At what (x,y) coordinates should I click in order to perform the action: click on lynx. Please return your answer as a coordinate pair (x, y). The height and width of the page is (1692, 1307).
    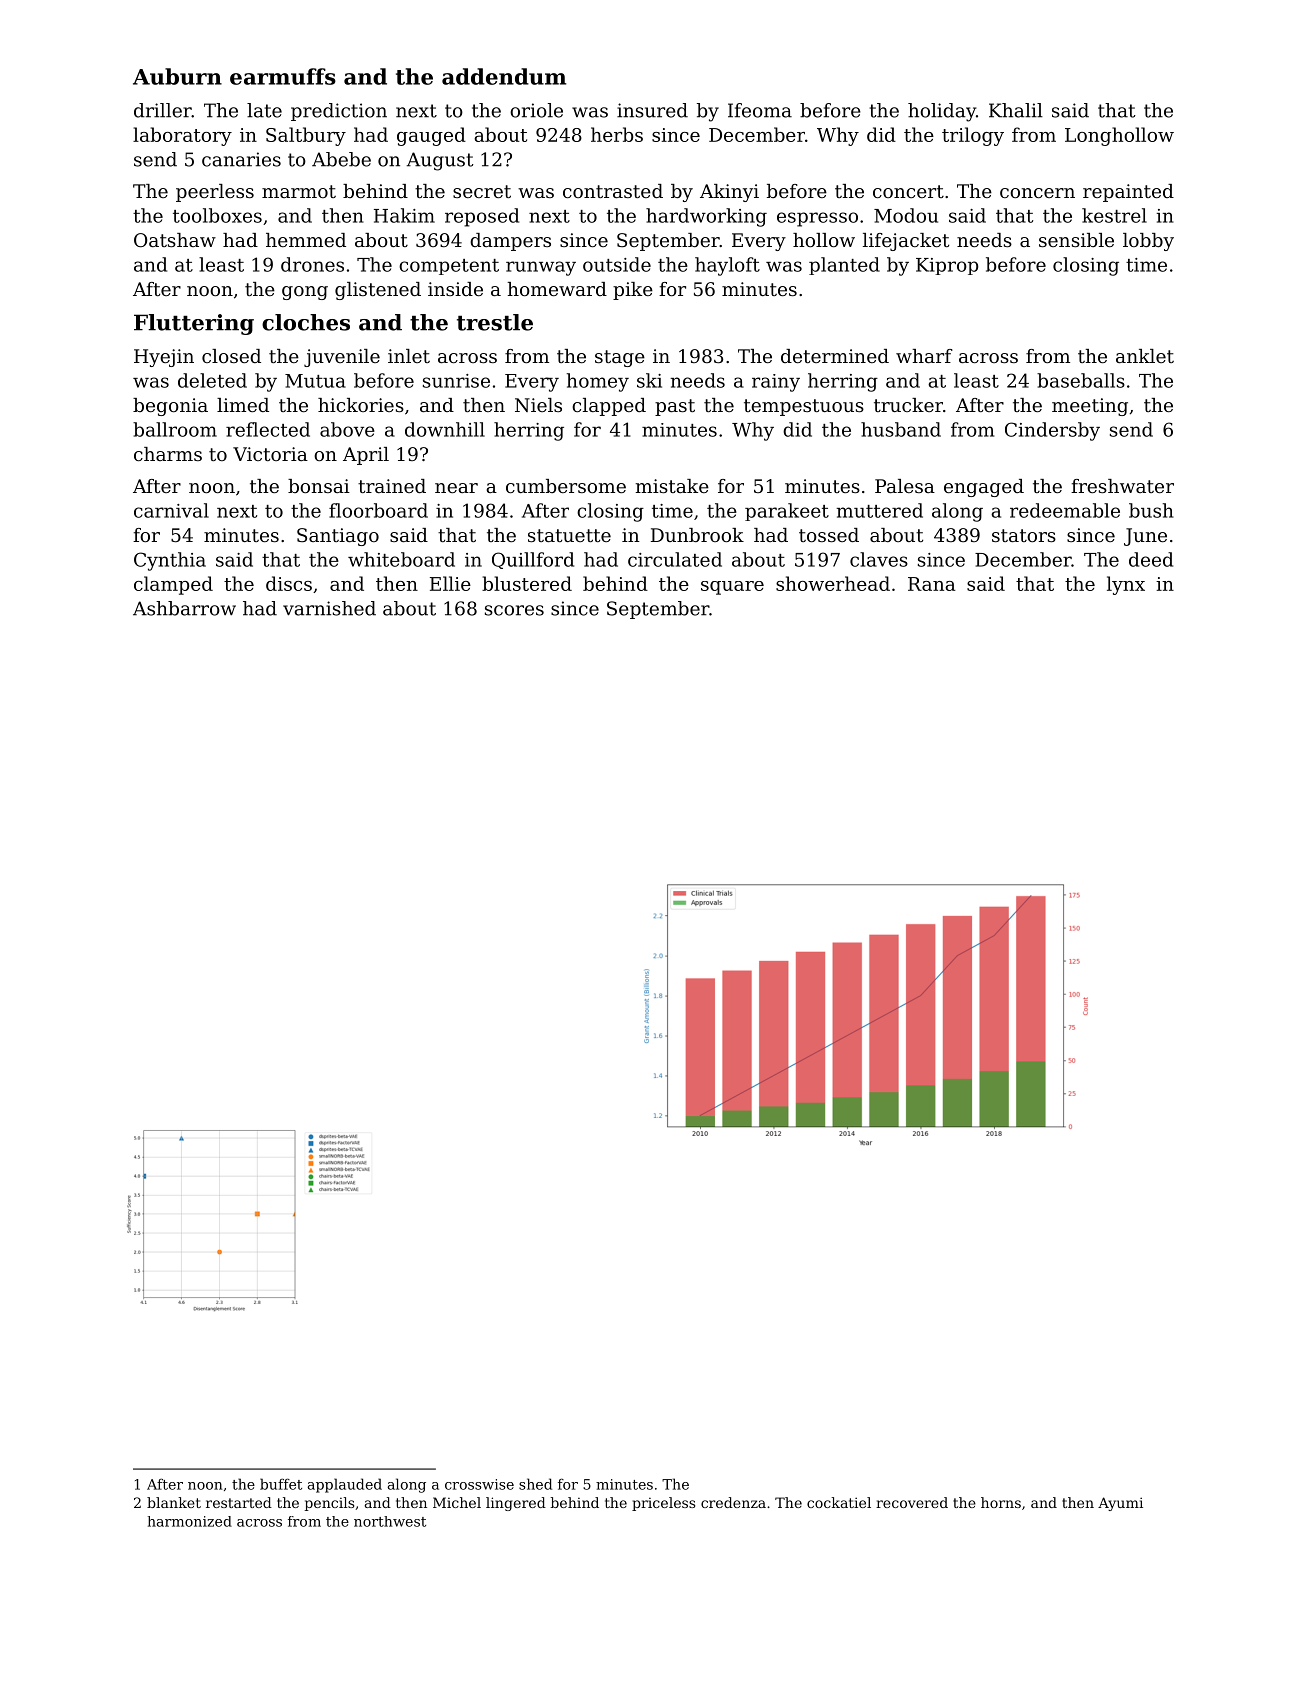
    Looking at the image, I should click on (1126, 585).
